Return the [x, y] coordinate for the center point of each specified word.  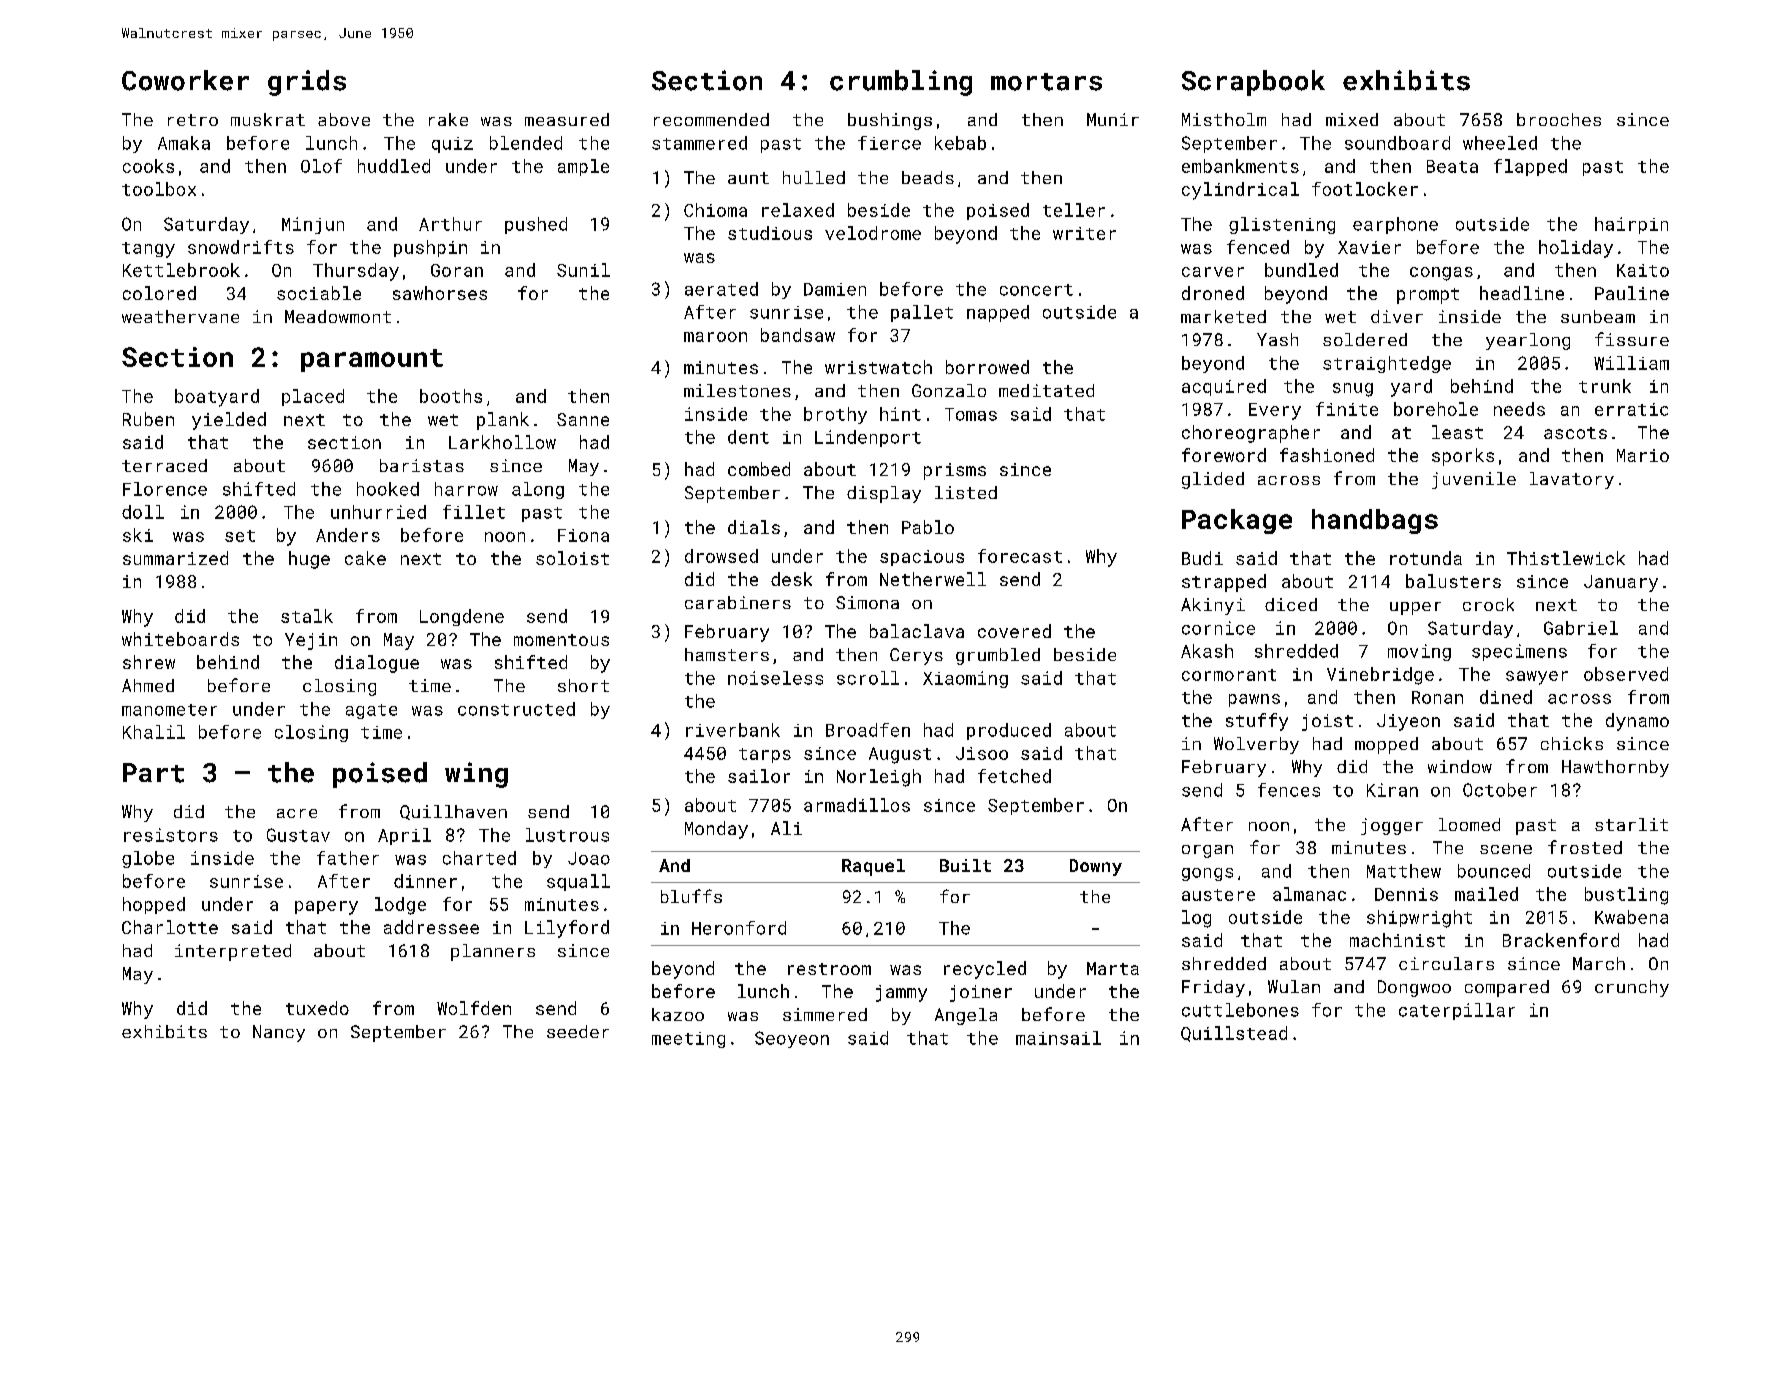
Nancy [279, 1033]
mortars [1046, 82]
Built [965, 865]
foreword [1224, 455]
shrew [149, 662]
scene [1506, 849]
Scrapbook [1253, 83]
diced [1291, 604]
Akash [1207, 651]
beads [928, 177]
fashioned [1327, 455]
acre [297, 813]
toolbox [159, 189]
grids [307, 83]
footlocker [1365, 189]
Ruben [148, 419]
